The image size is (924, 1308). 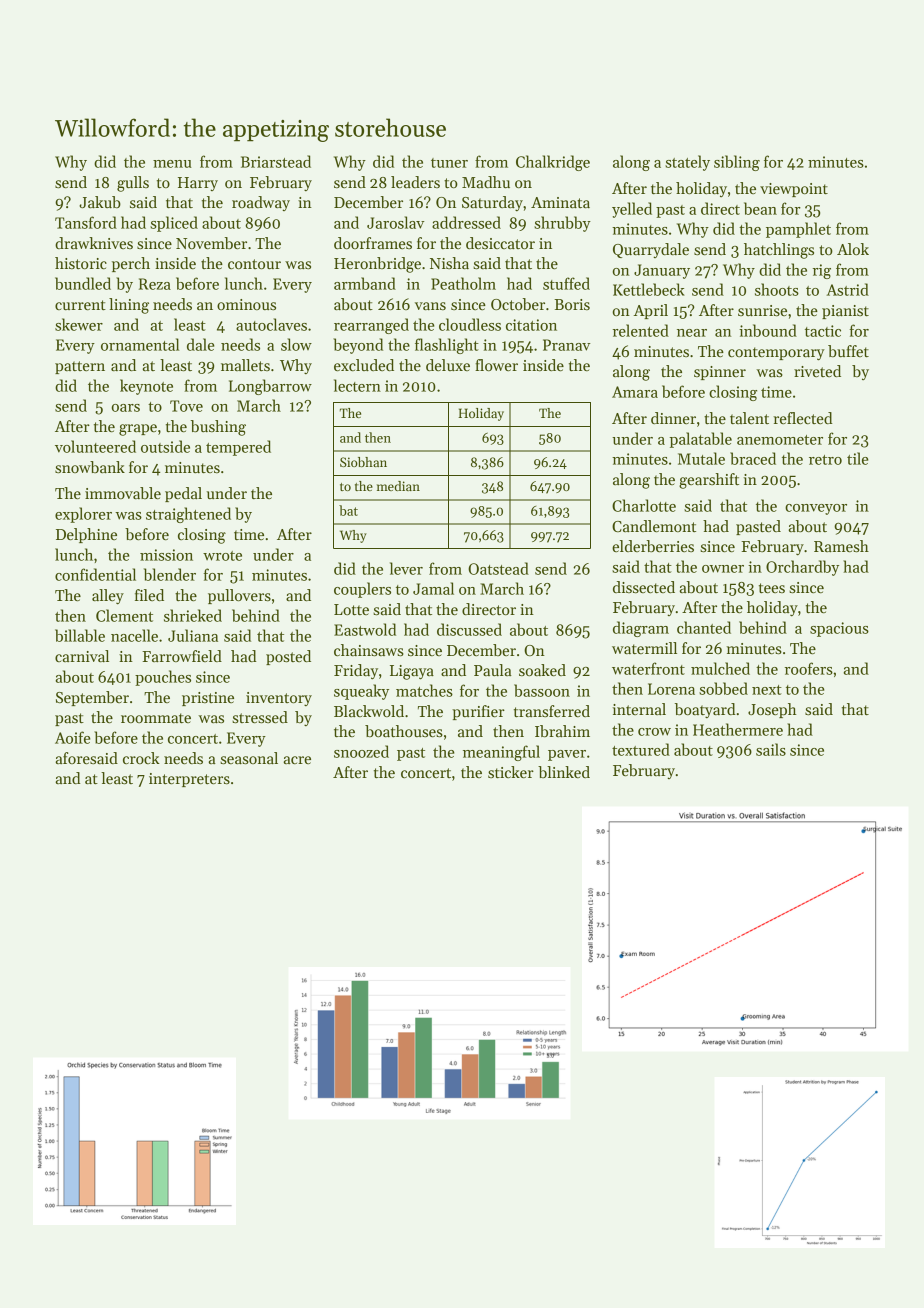 What do you see at coordinates (365, 629) in the screenshot?
I see `Eastwold` at bounding box center [365, 629].
